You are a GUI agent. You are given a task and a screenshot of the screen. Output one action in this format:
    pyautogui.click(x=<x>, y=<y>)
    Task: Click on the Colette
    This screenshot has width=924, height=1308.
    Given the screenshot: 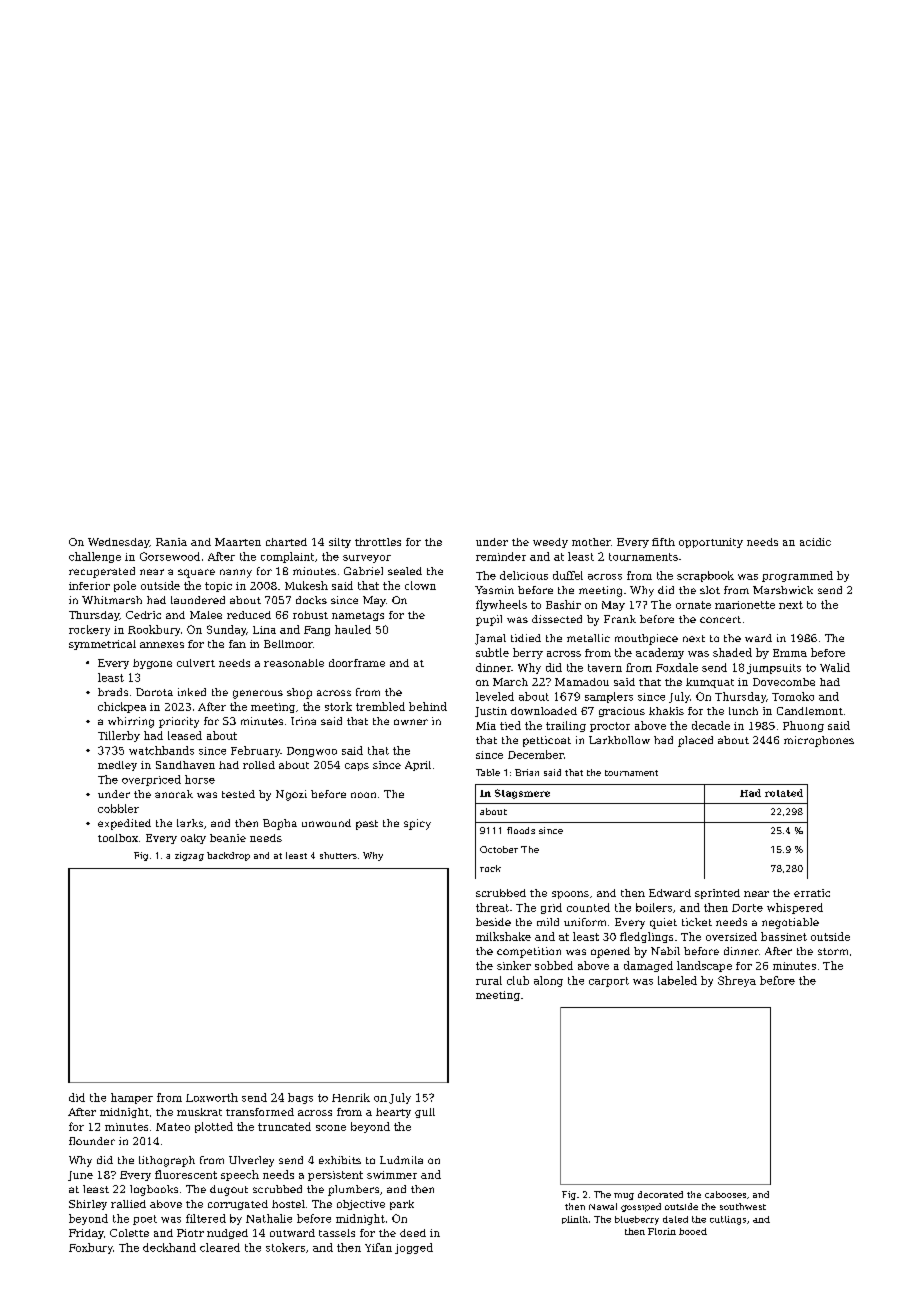 What is the action you would take?
    pyautogui.click(x=129, y=1233)
